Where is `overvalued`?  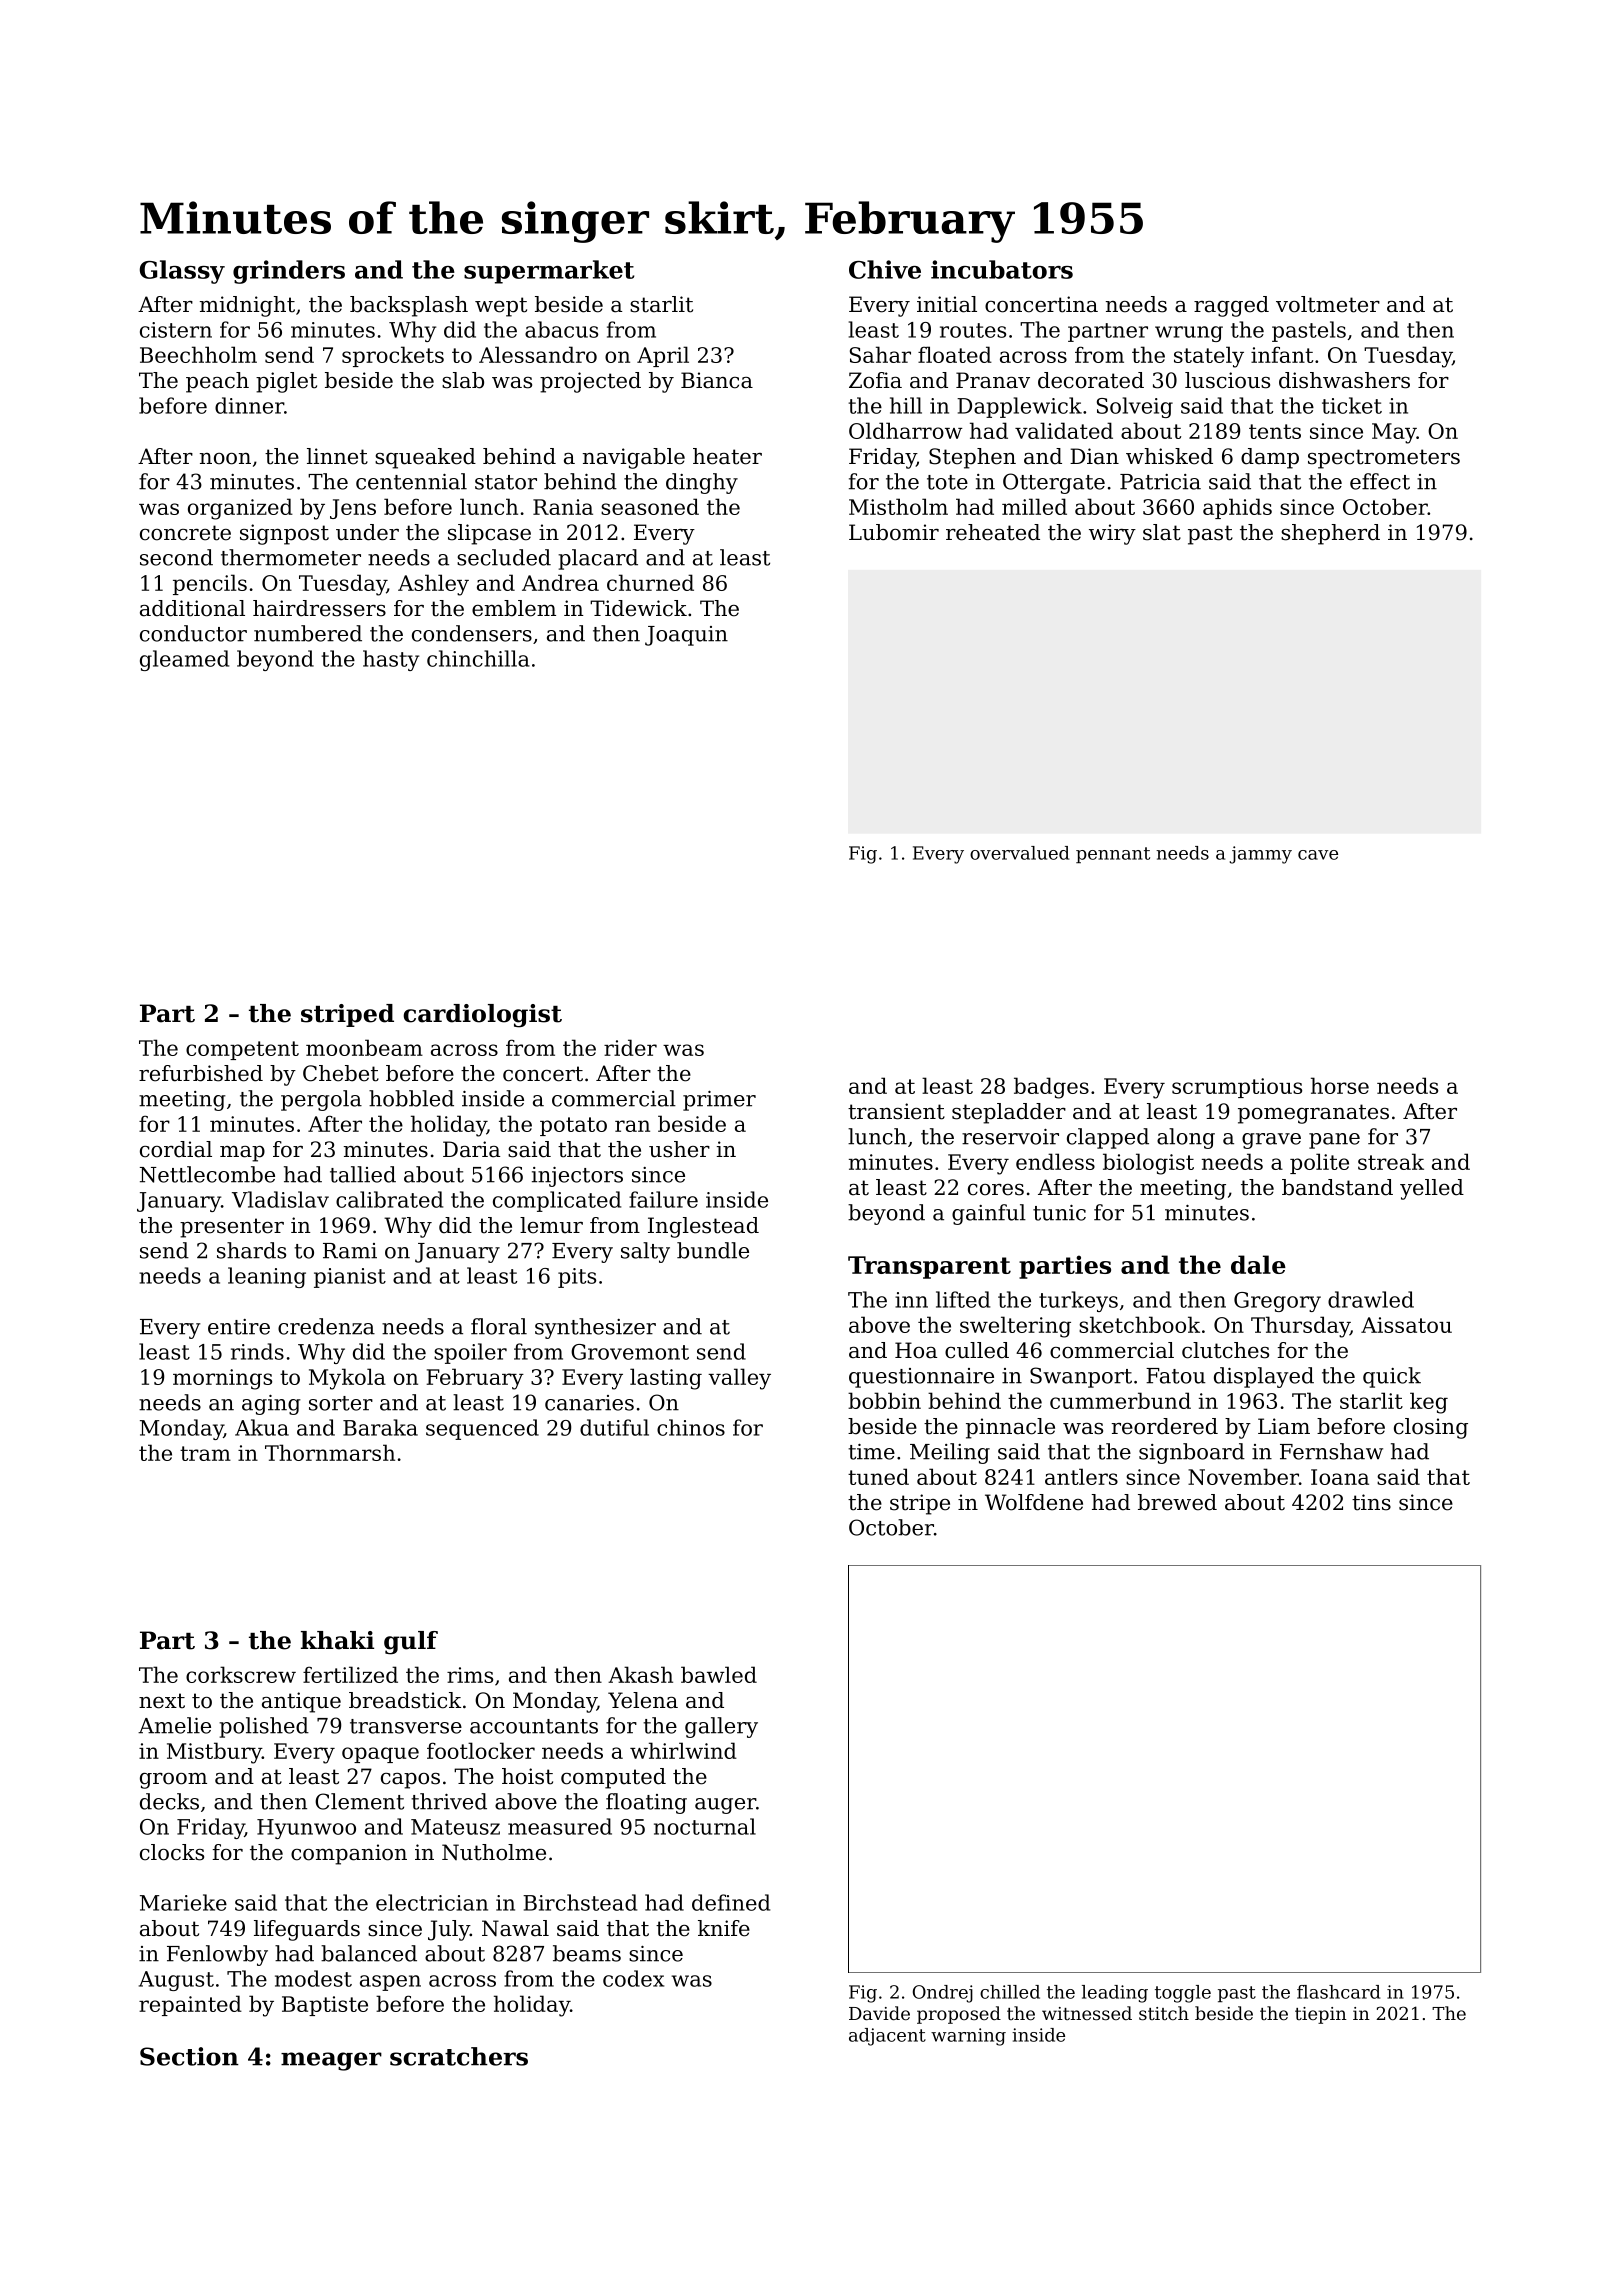
overvalued is located at coordinates (1019, 853).
